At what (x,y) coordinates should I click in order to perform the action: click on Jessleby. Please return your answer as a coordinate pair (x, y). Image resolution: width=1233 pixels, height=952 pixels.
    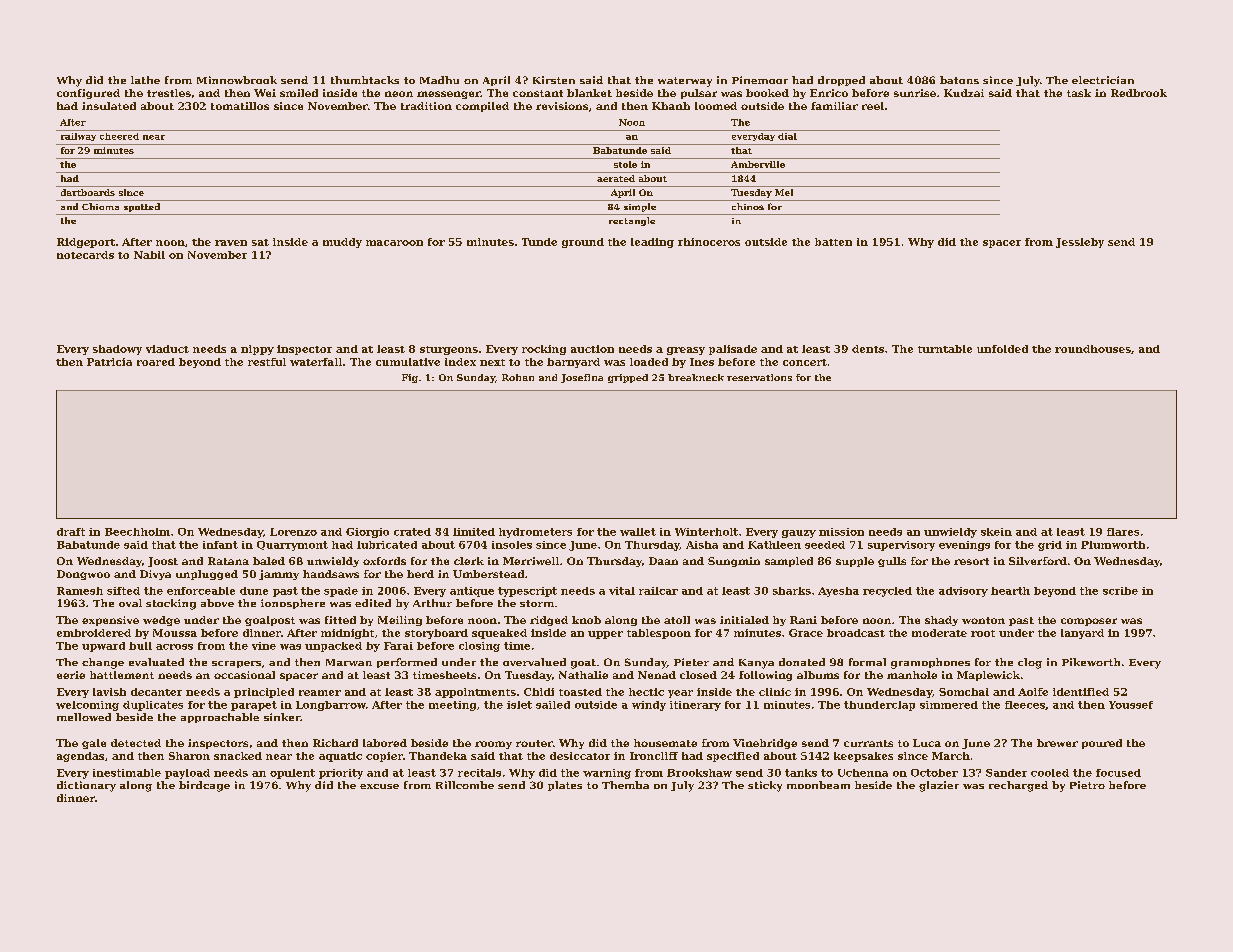
    Looking at the image, I should click on (1080, 243).
